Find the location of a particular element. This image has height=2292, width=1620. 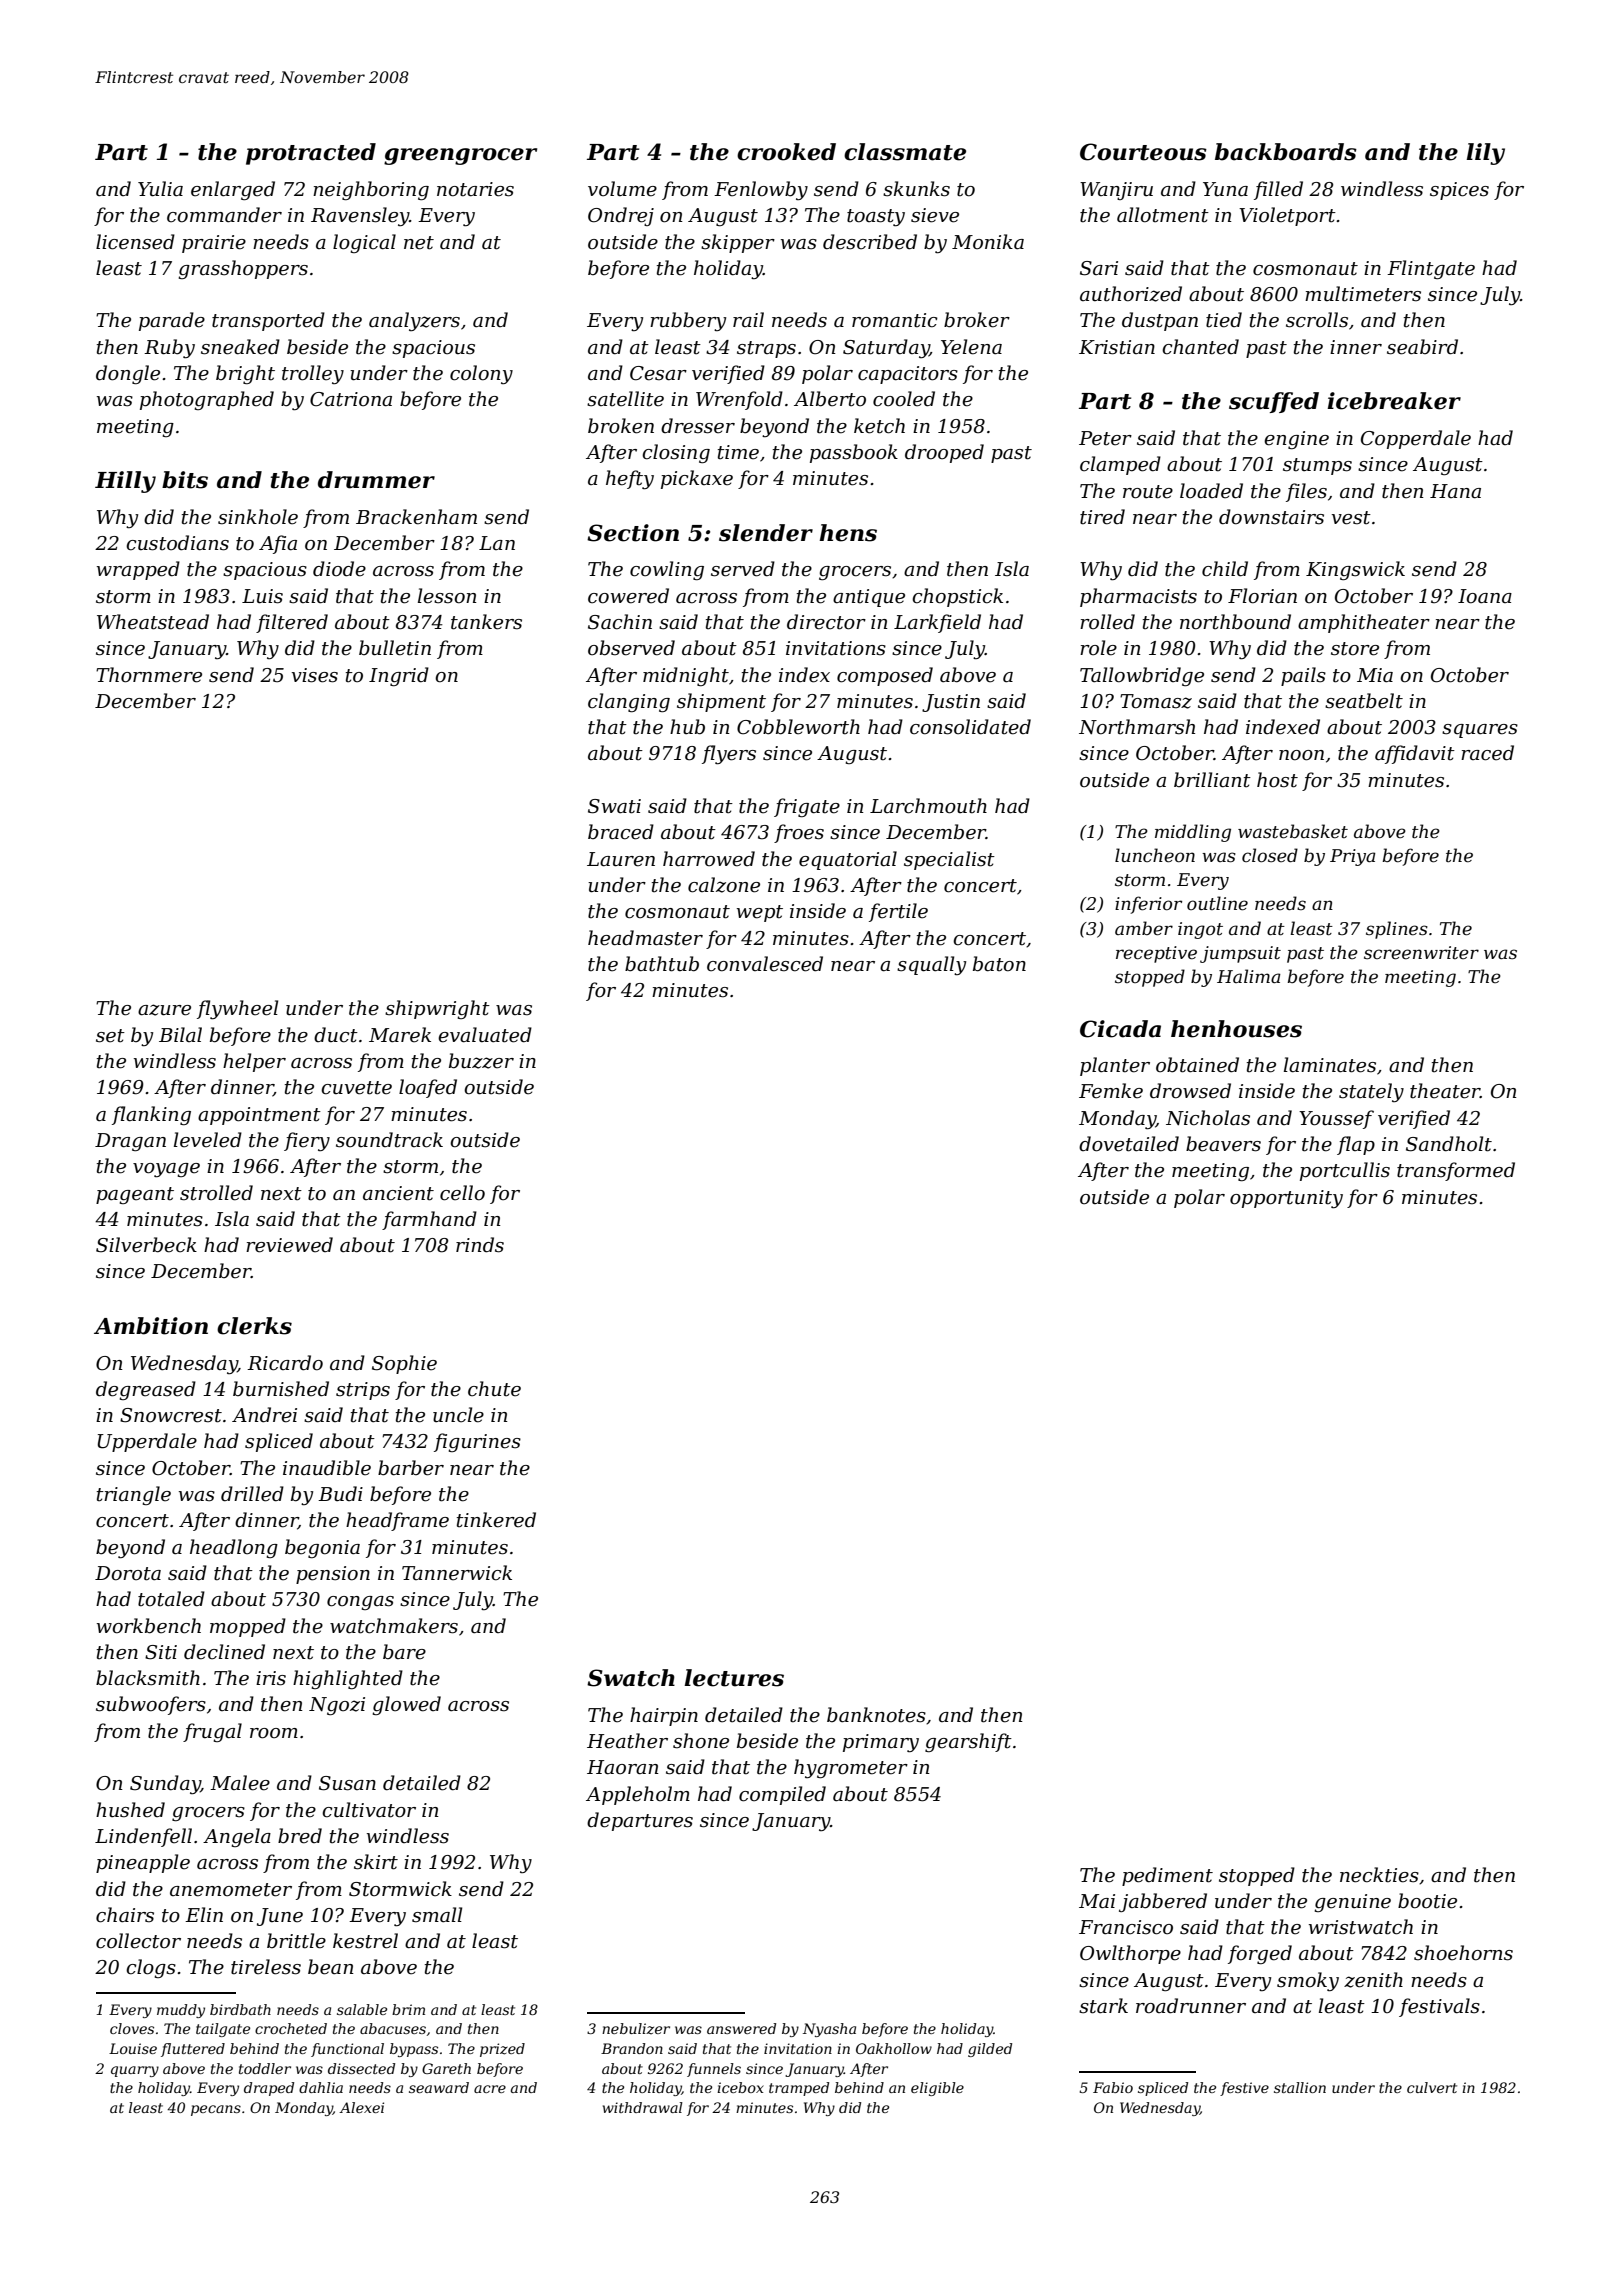

lily is located at coordinates (1485, 154).
